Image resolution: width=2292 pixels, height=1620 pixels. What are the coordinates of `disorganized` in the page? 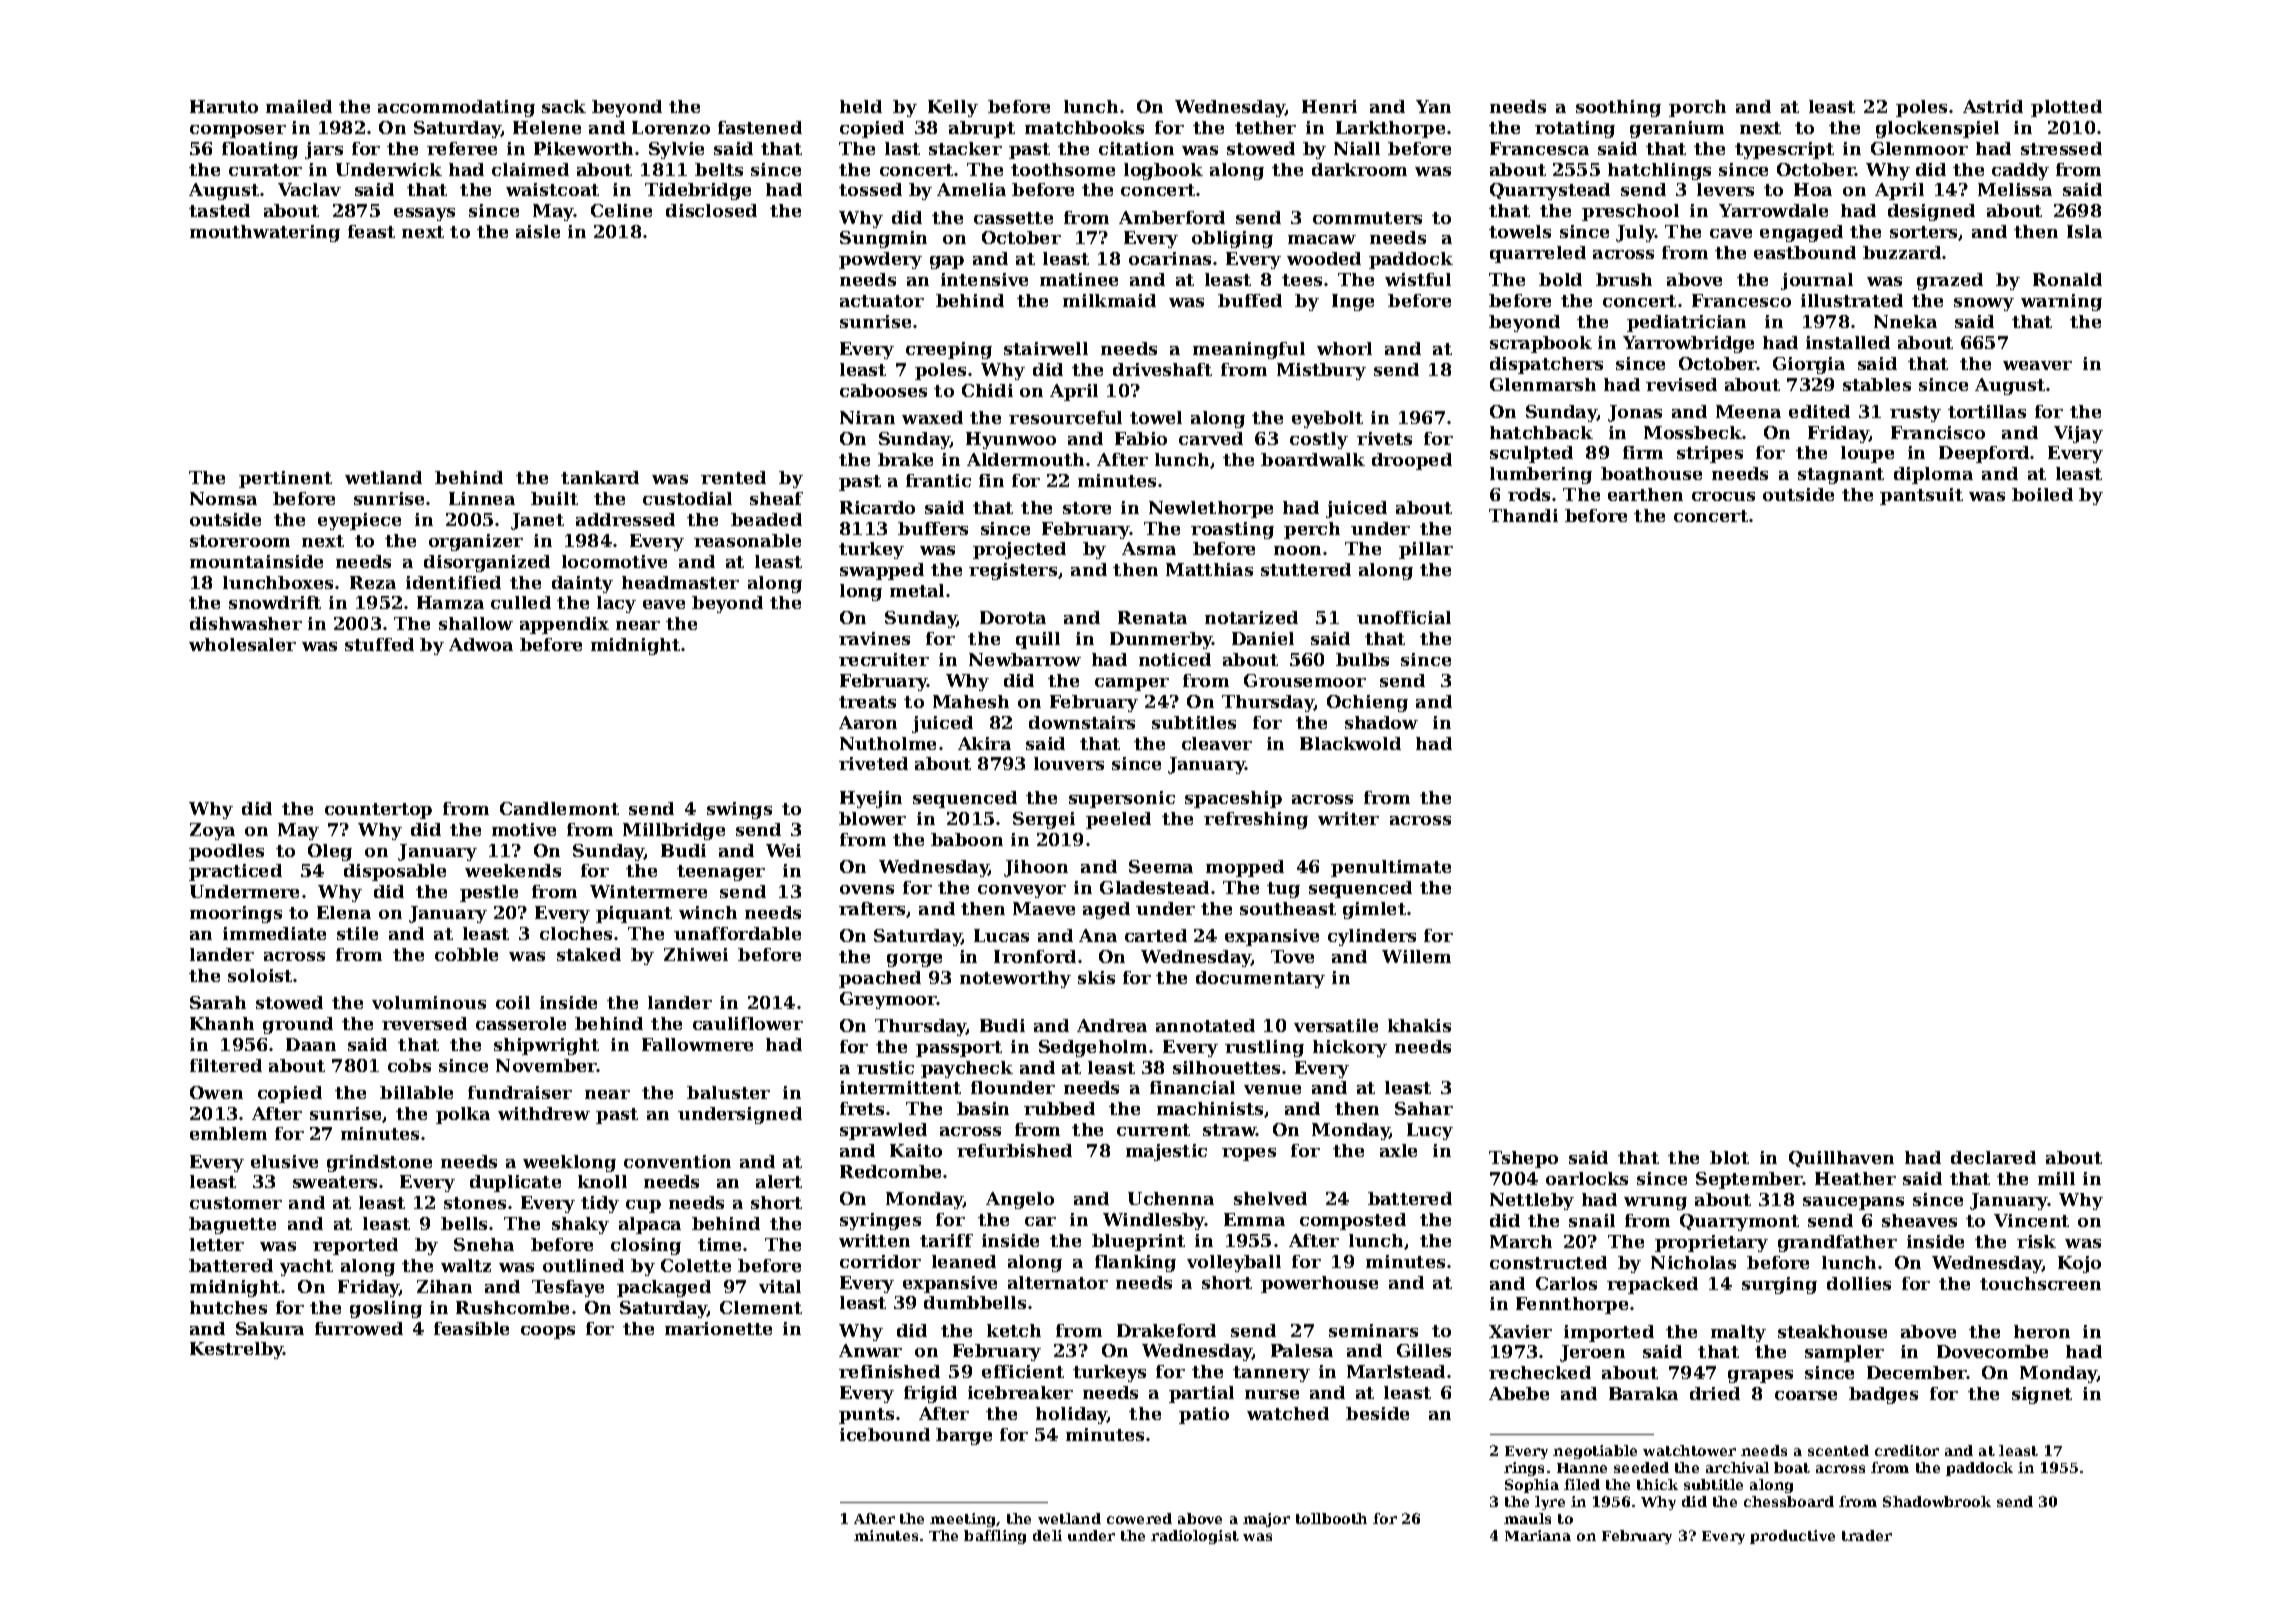 It's located at (487, 563).
